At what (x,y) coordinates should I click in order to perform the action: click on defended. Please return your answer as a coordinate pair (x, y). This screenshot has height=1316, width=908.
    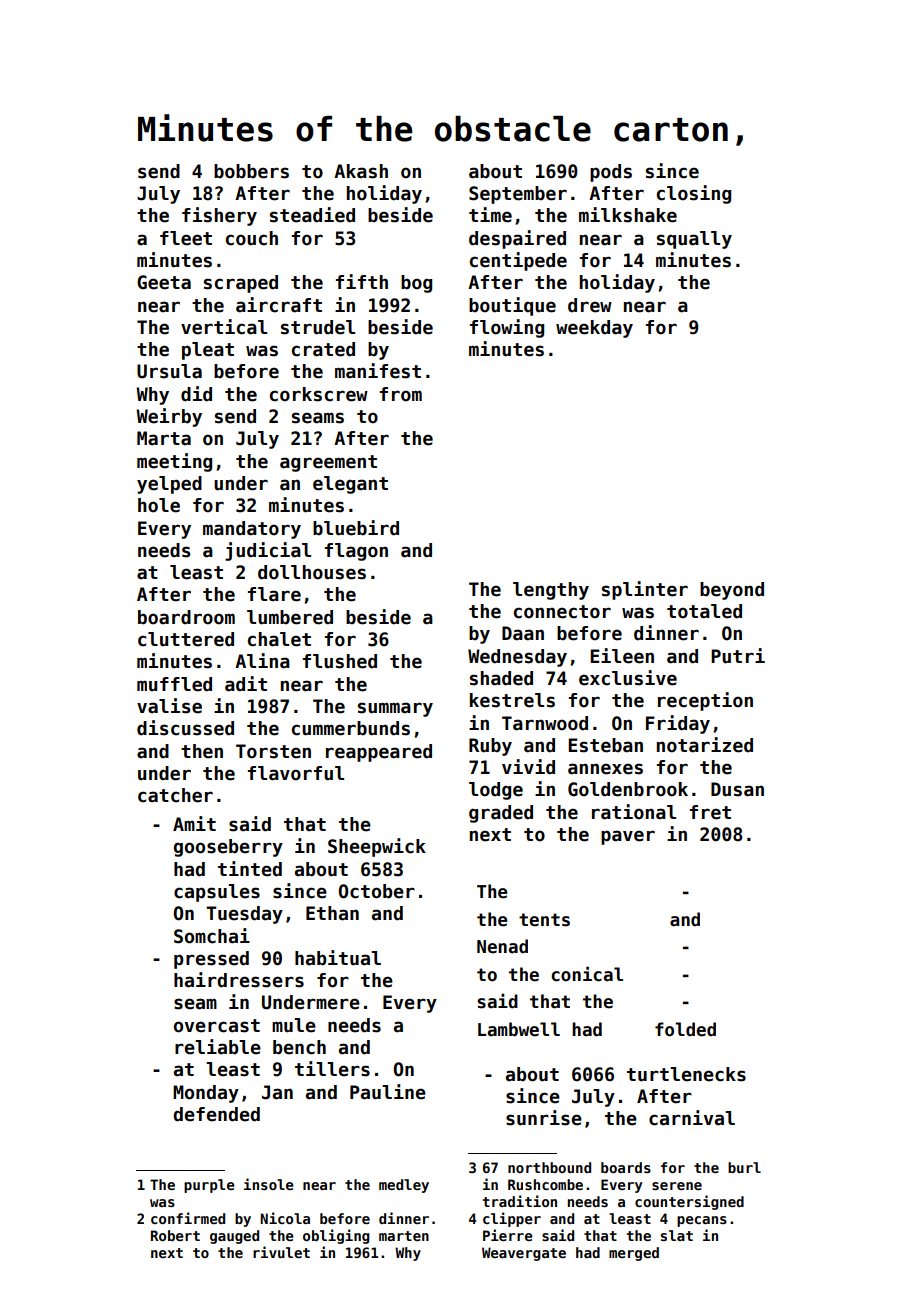
    Looking at the image, I should click on (216, 1114).
